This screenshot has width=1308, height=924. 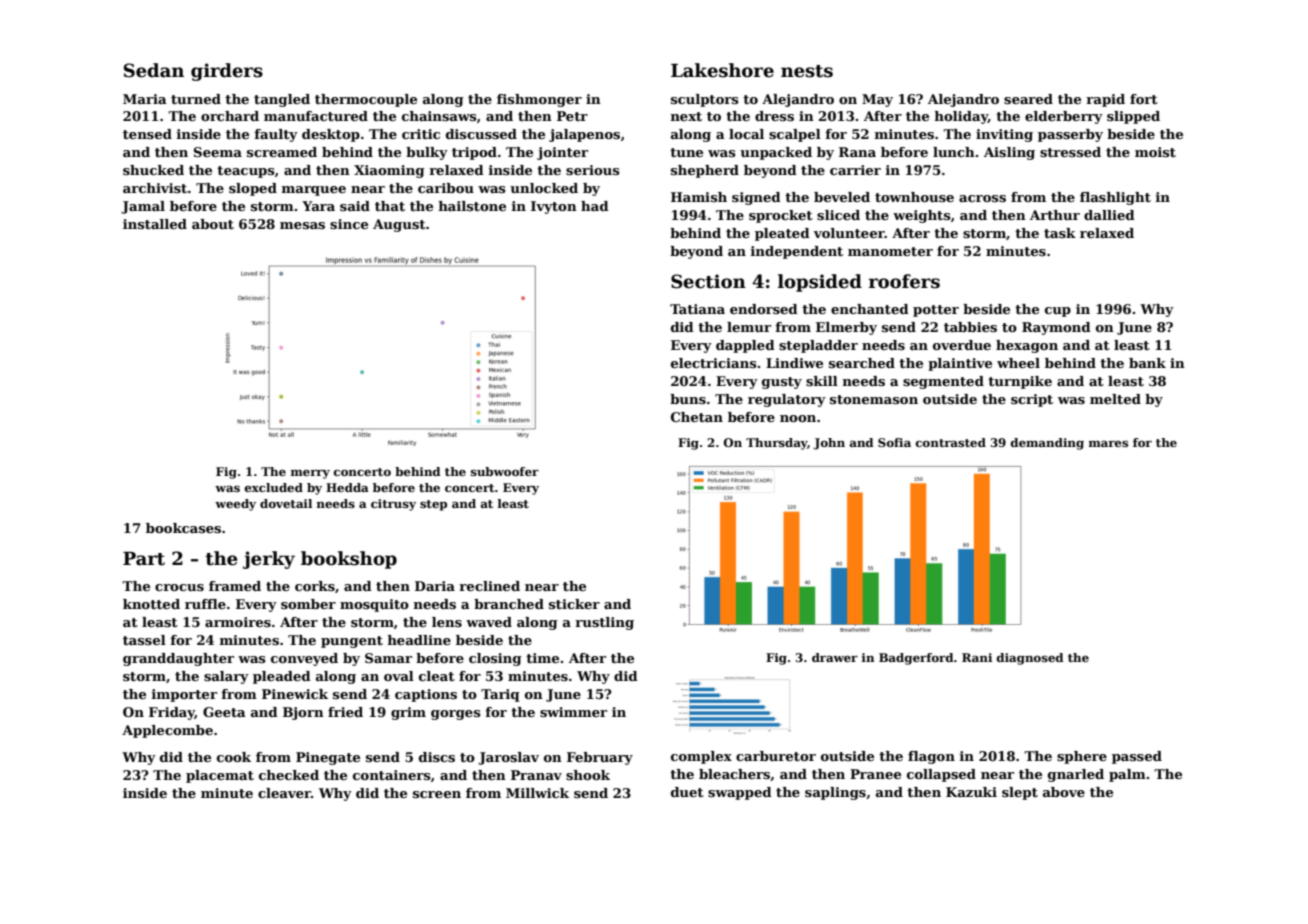 What do you see at coordinates (539, 100) in the screenshot?
I see `fishmonger` at bounding box center [539, 100].
